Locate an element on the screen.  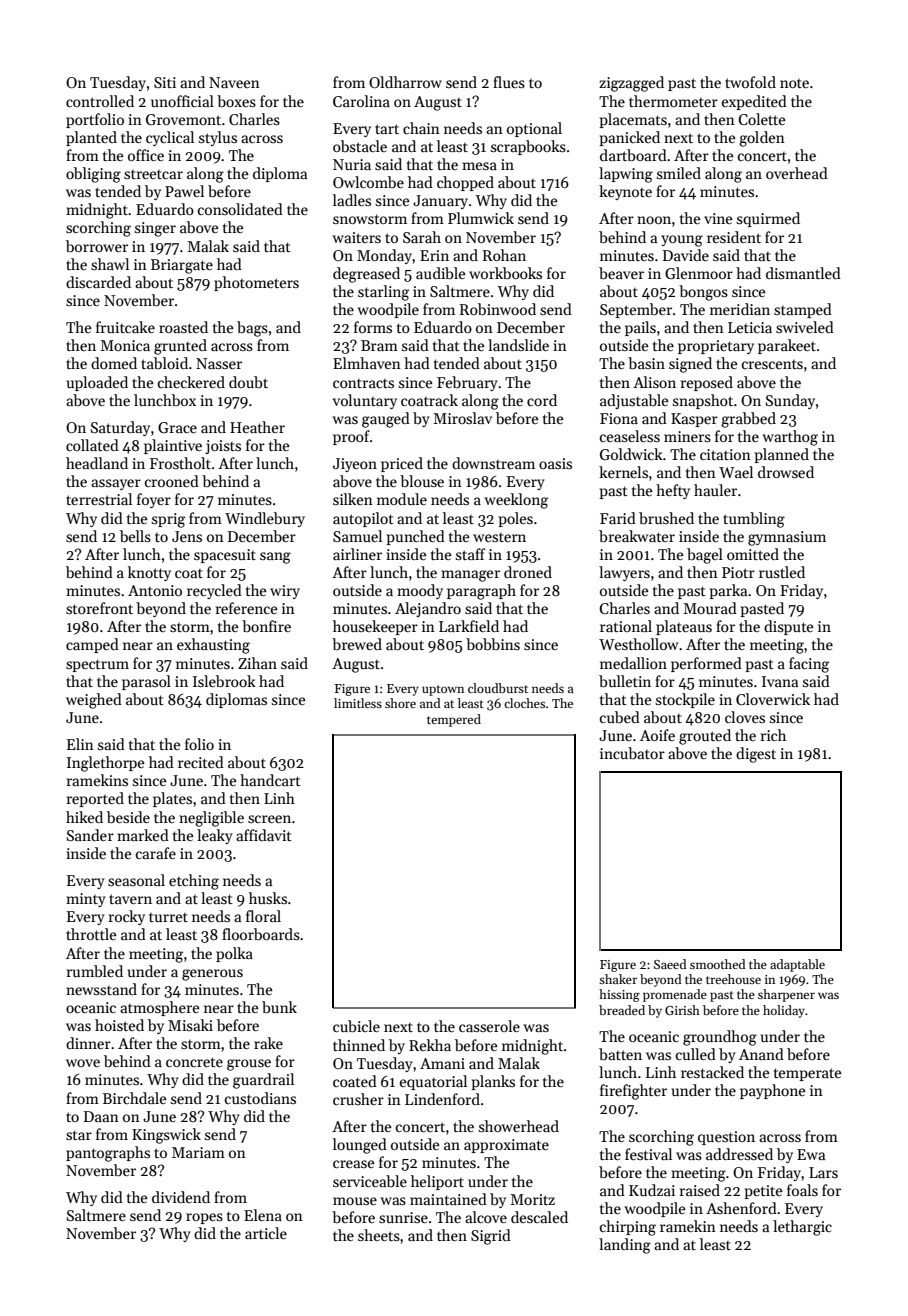
overhead is located at coordinates (797, 173).
